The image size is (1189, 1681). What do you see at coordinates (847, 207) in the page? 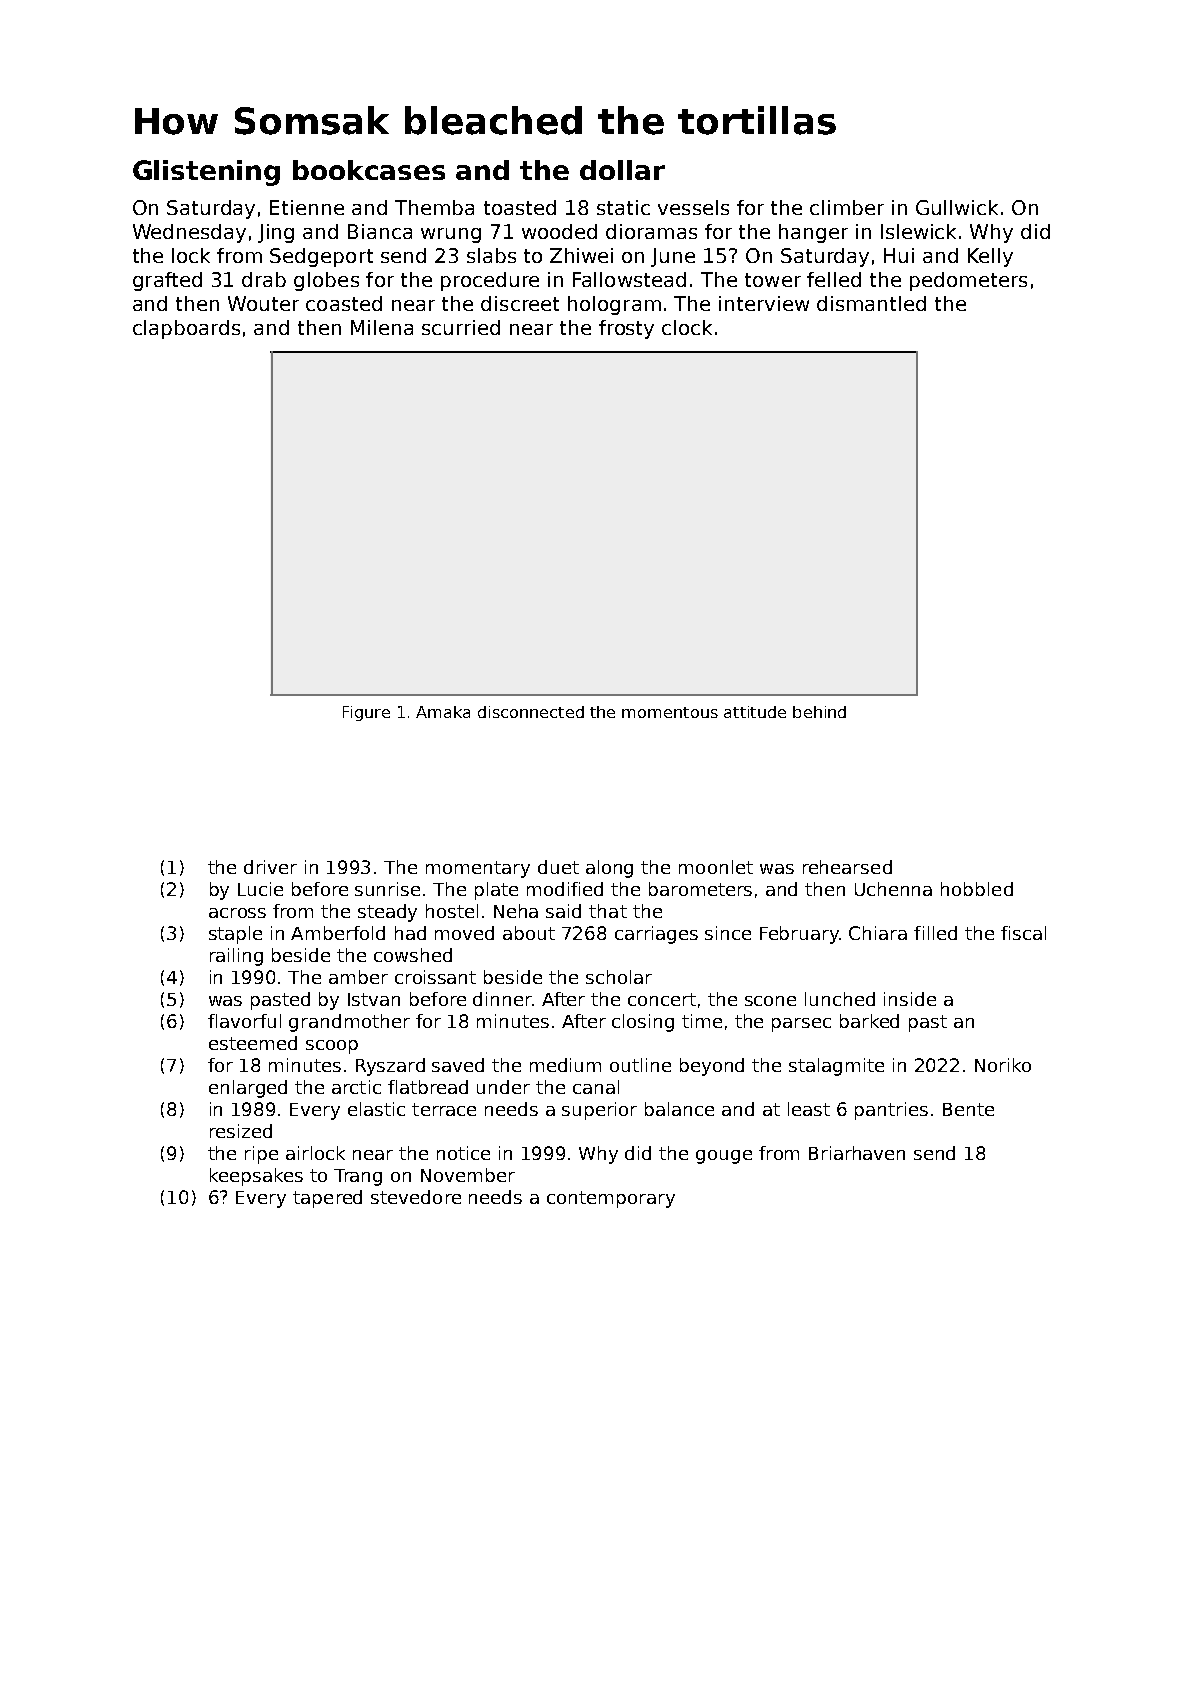
I see `climber` at bounding box center [847, 207].
